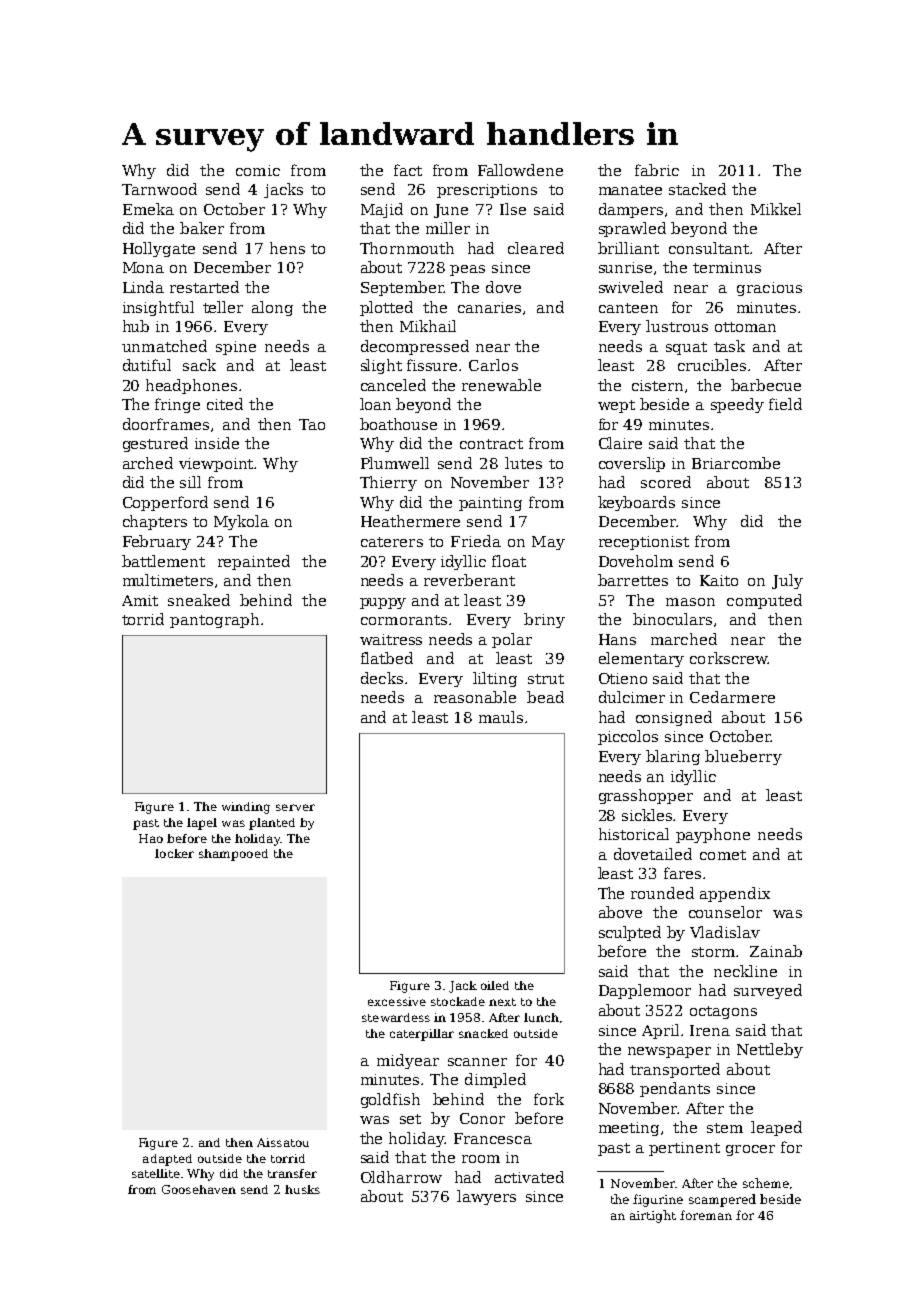 Image resolution: width=924 pixels, height=1308 pixels. I want to click on fabric, so click(657, 170).
